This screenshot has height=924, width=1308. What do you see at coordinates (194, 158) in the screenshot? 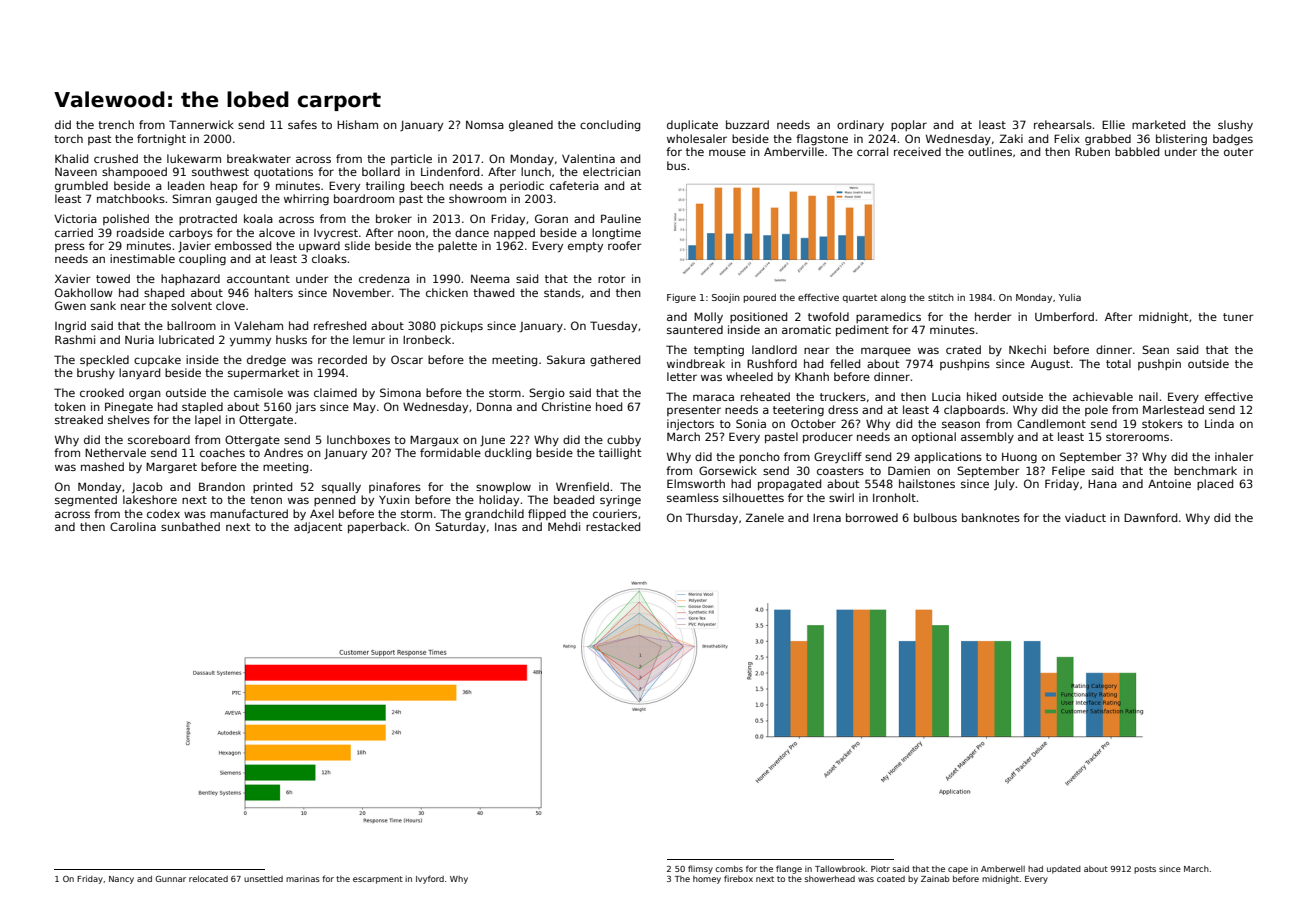
I see `lukewarm` at bounding box center [194, 158].
